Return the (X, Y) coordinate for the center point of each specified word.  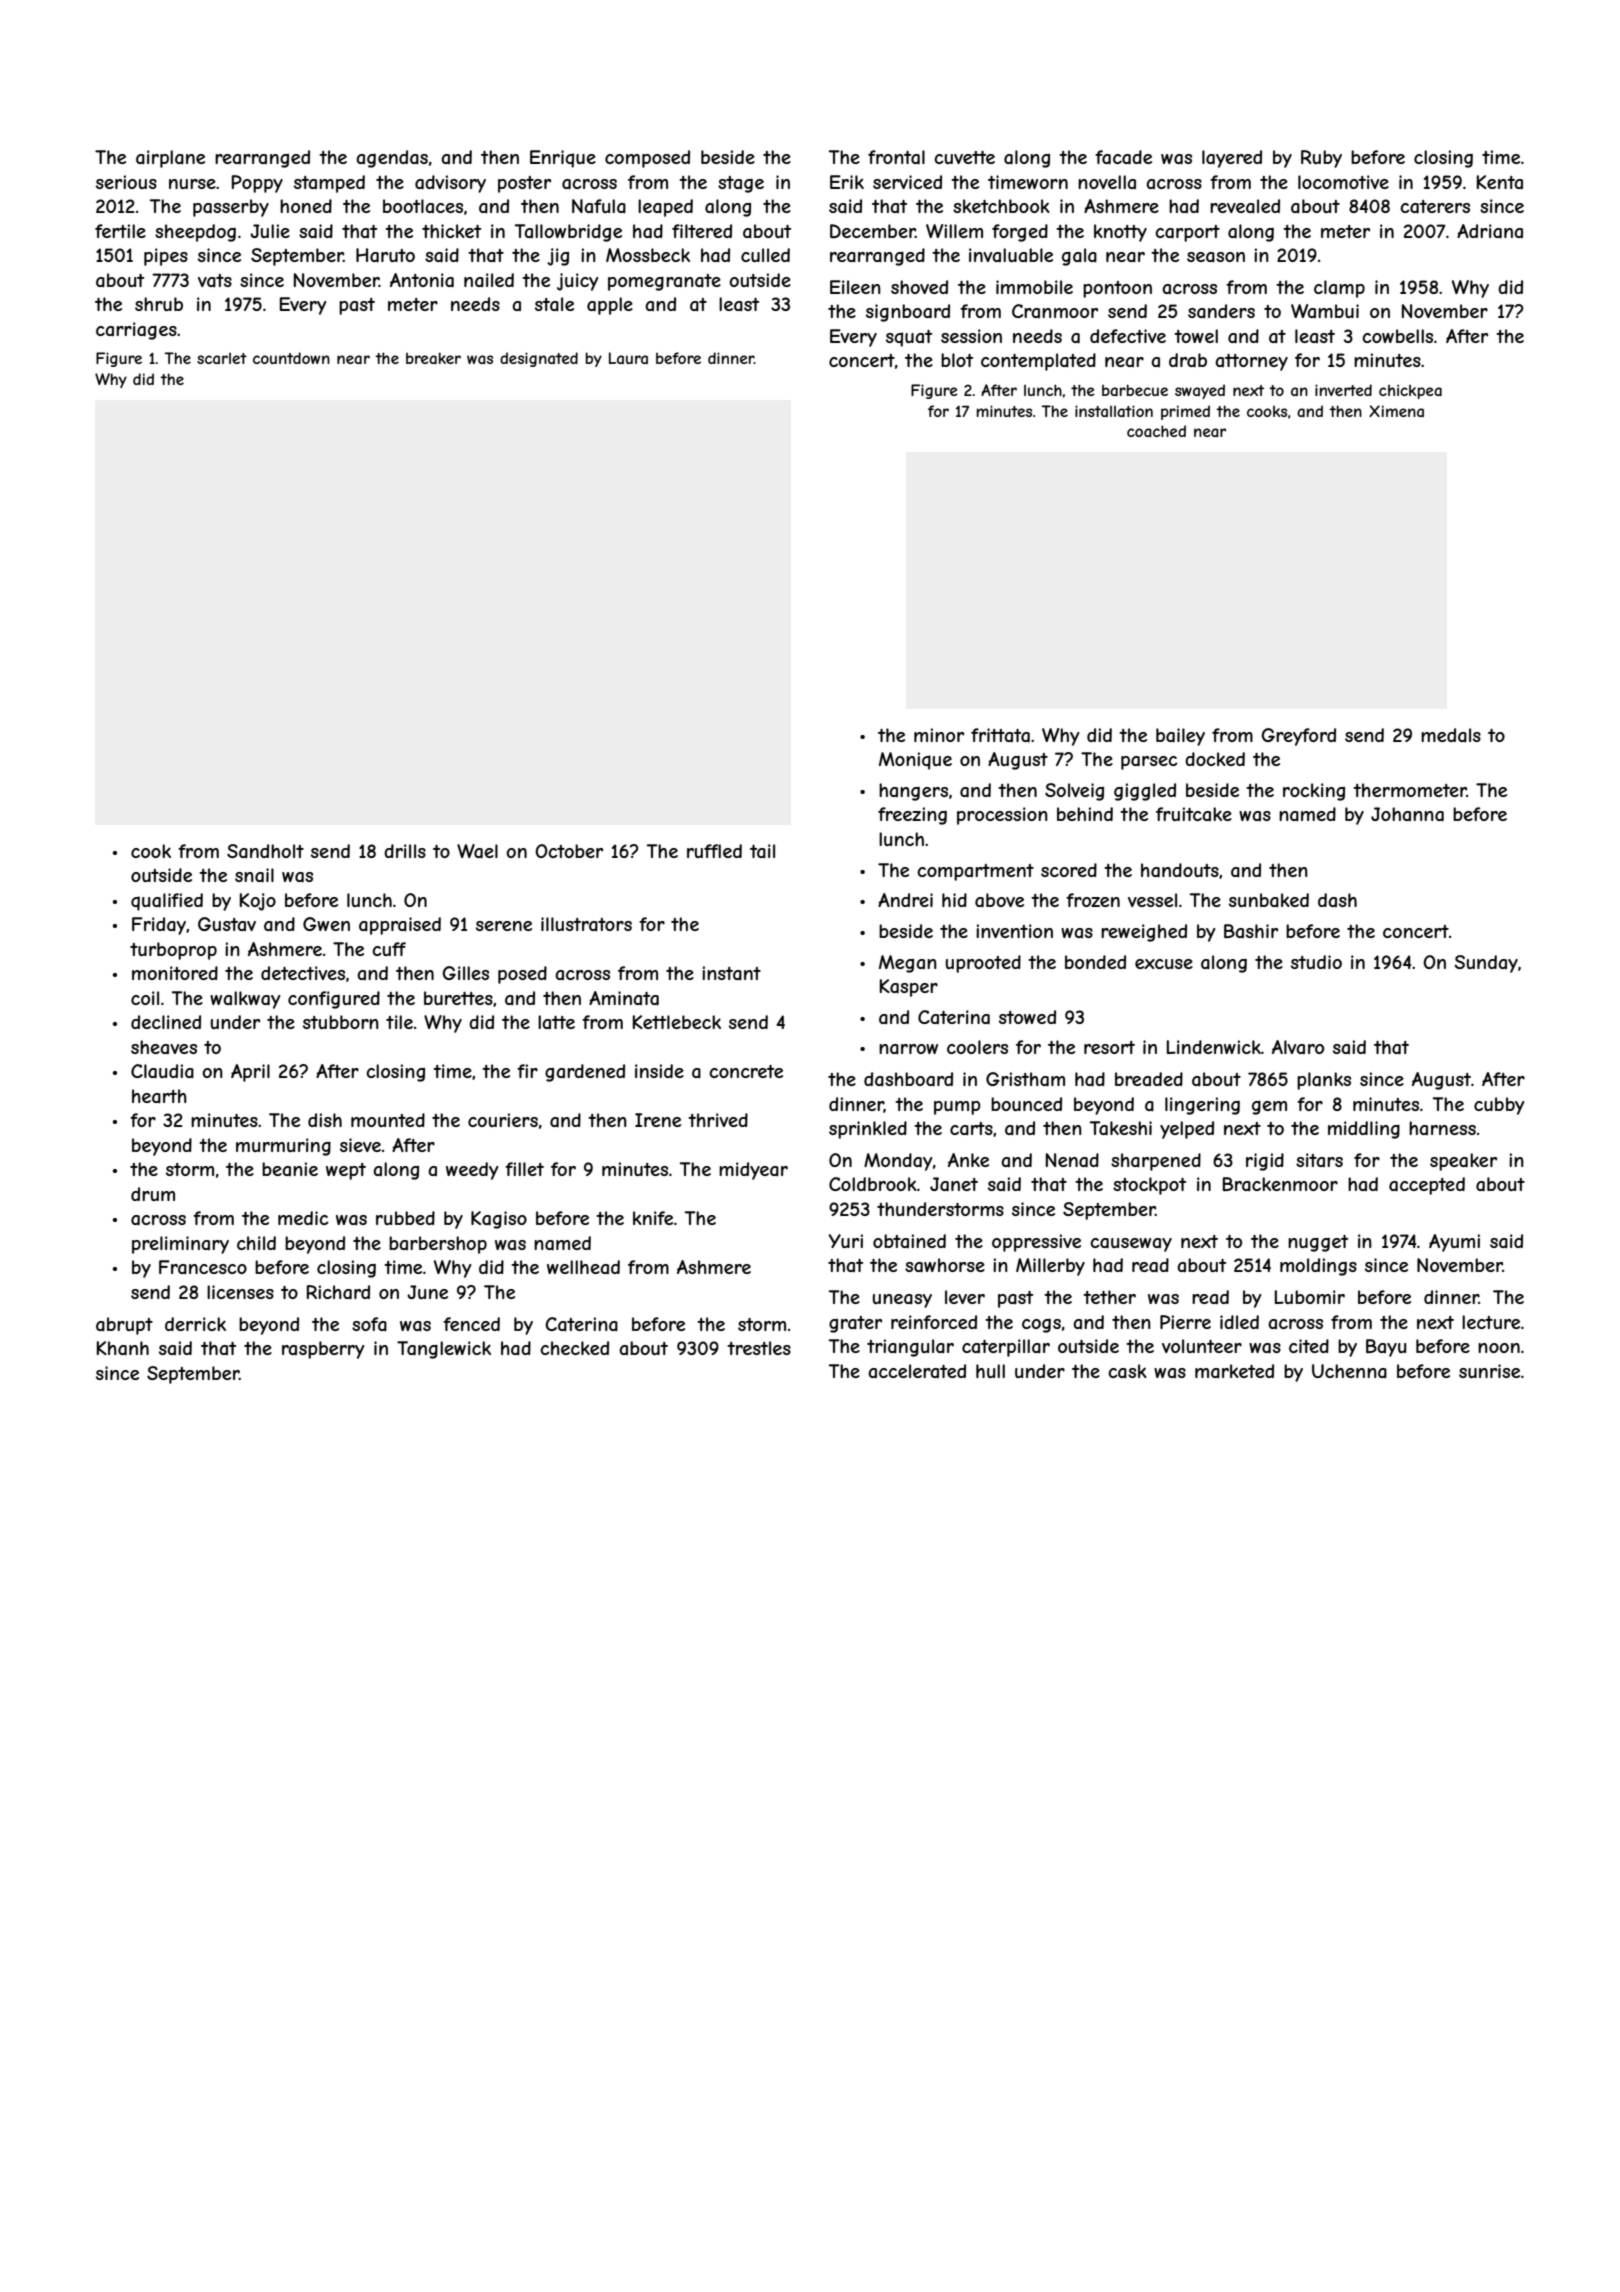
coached (1156, 431)
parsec (1149, 763)
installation (1114, 411)
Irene (658, 1120)
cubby (1499, 1106)
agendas (392, 159)
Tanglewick (444, 1350)
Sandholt (265, 851)
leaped (665, 208)
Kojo (258, 902)
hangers (913, 792)
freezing (912, 816)
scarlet (222, 358)
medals (1451, 735)
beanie (290, 1169)
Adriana (1490, 231)
